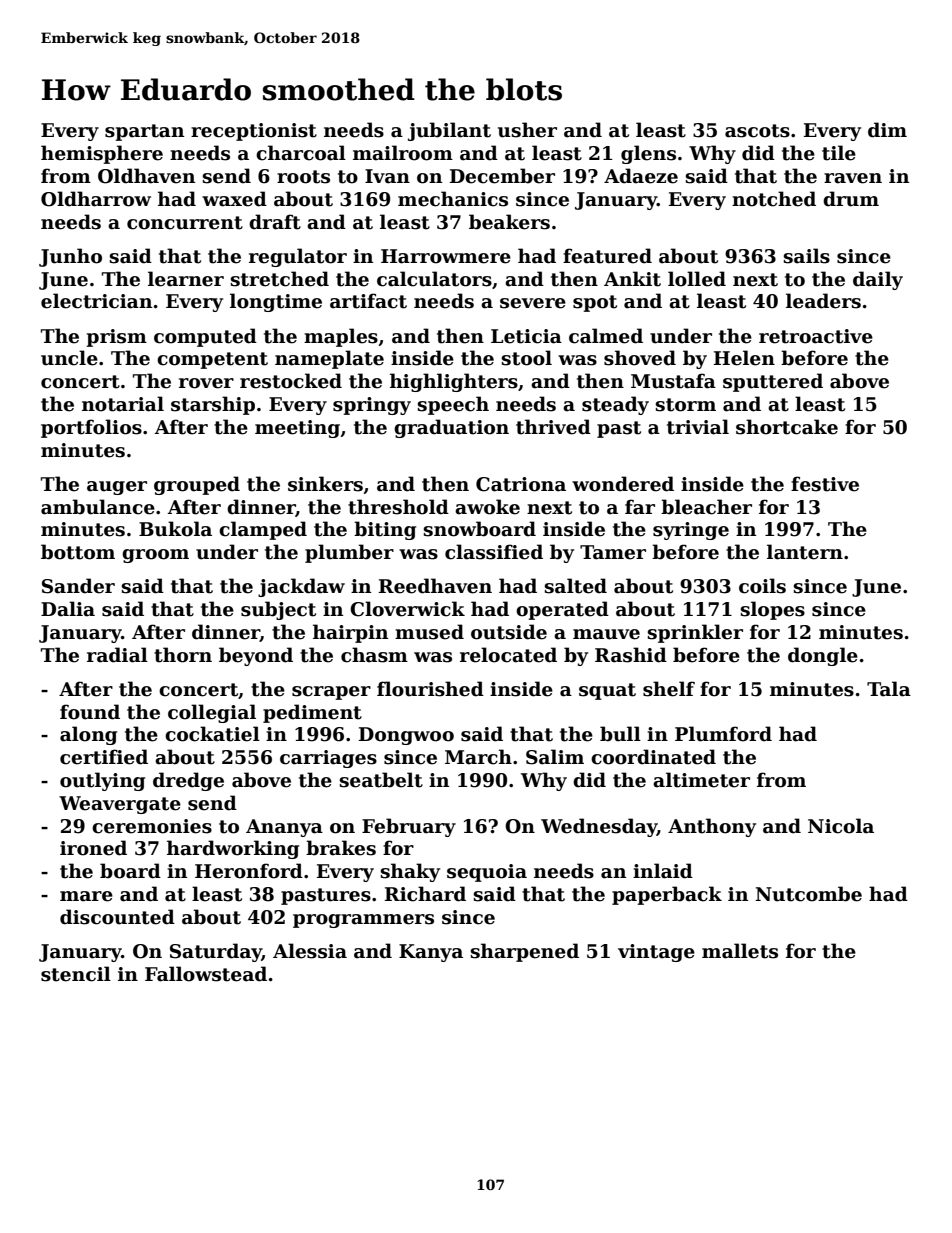  I want to click on receptionist, so click(254, 132).
